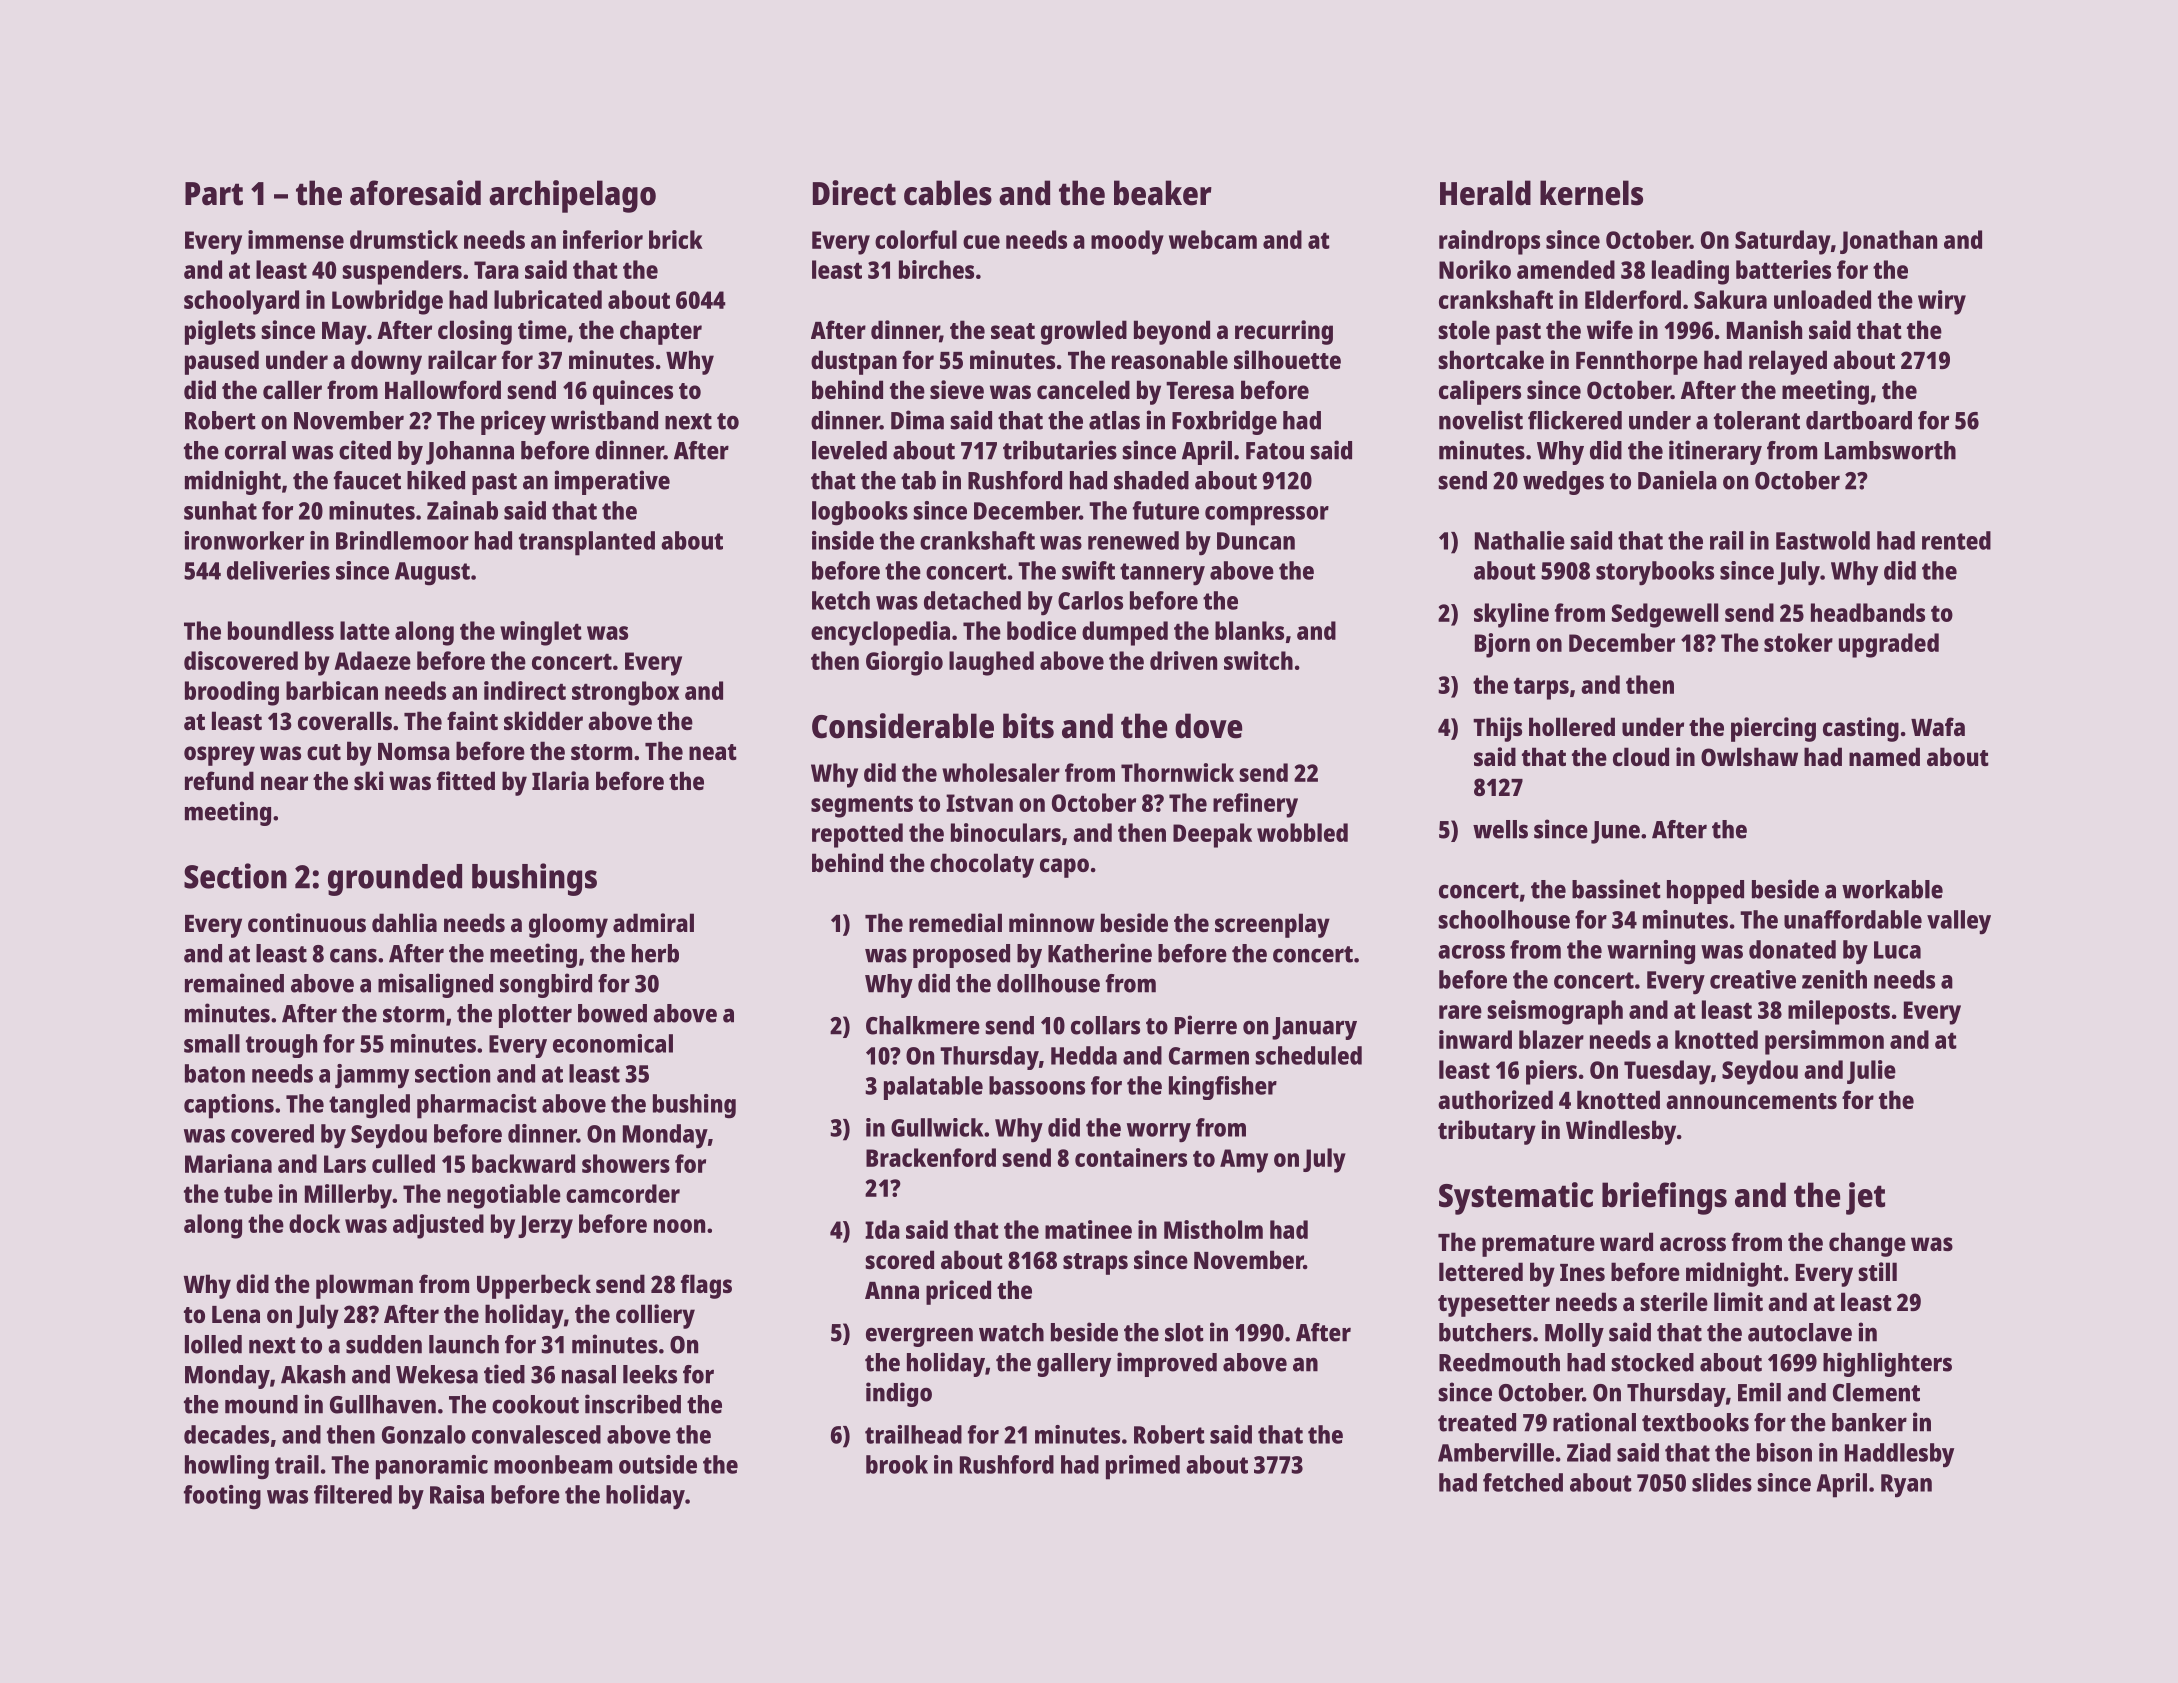 This document has width=2178, height=1683. Describe the element at coordinates (255, 450) in the document. I see `corral` at that location.
